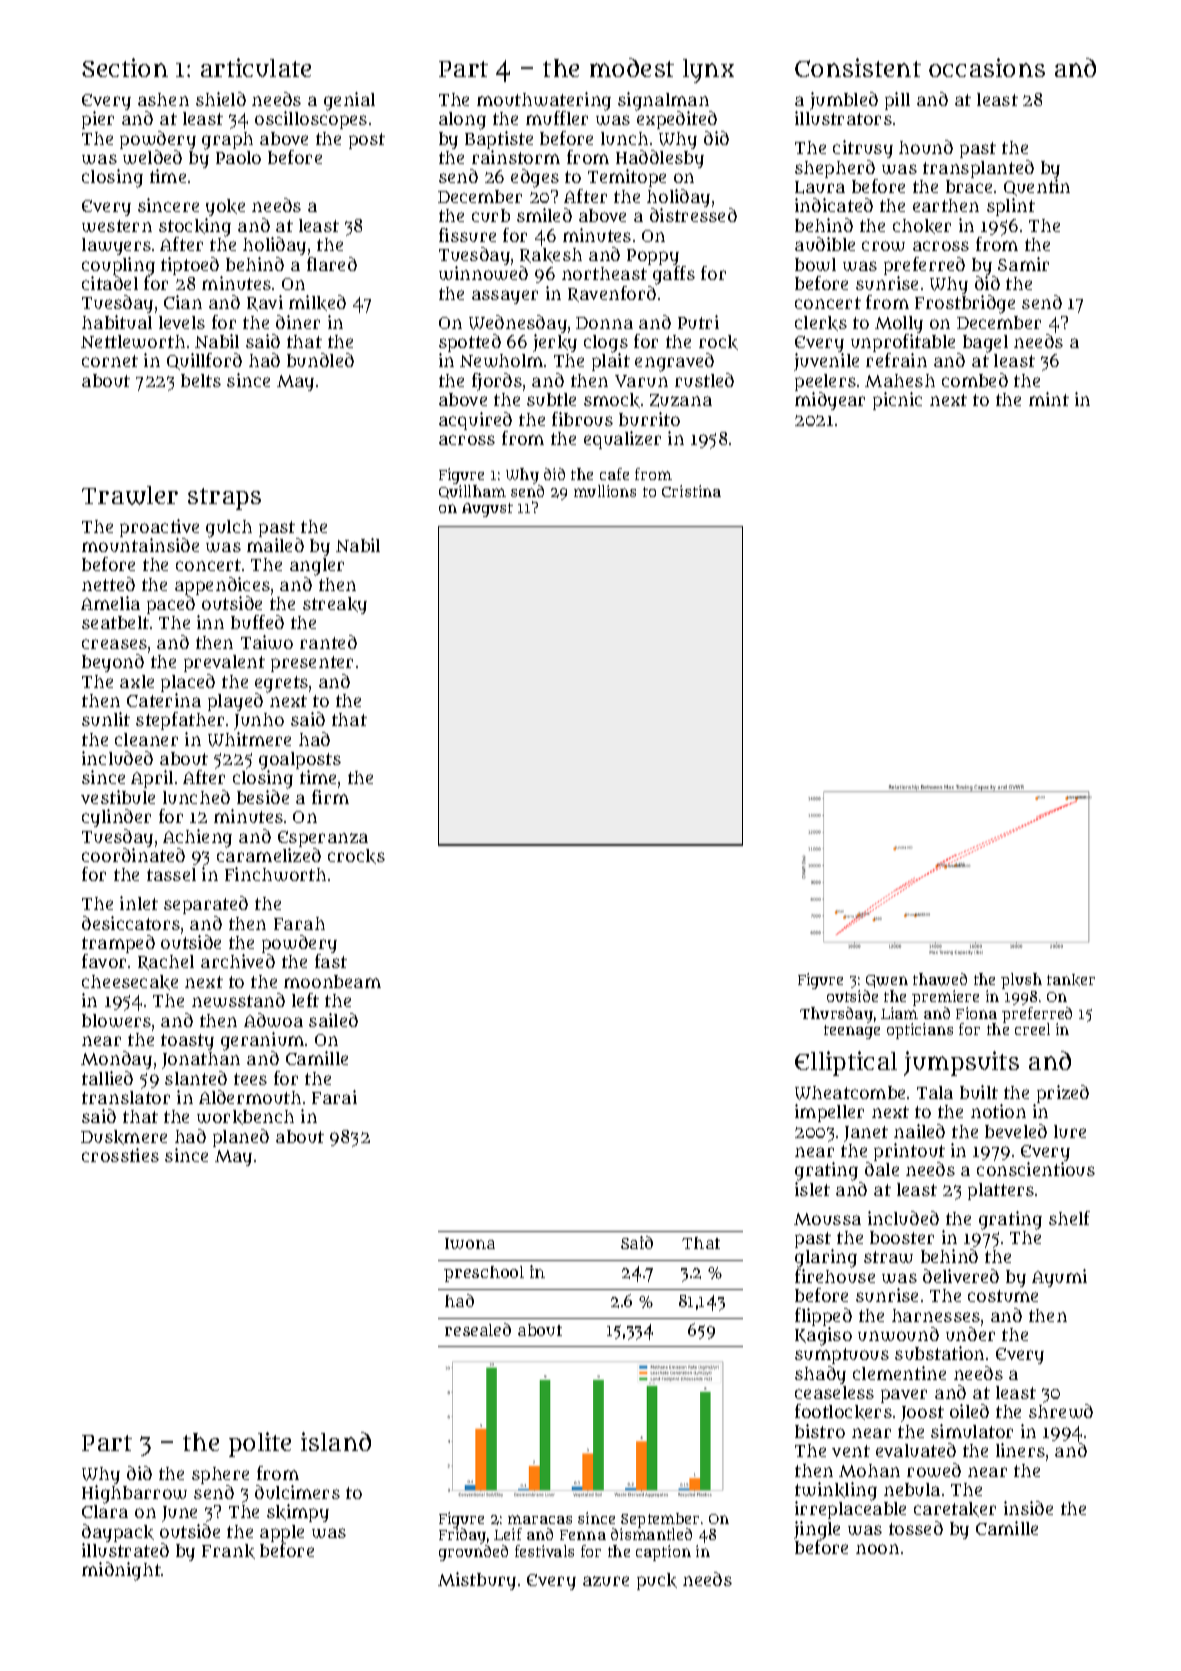  I want to click on modest, so click(632, 67).
